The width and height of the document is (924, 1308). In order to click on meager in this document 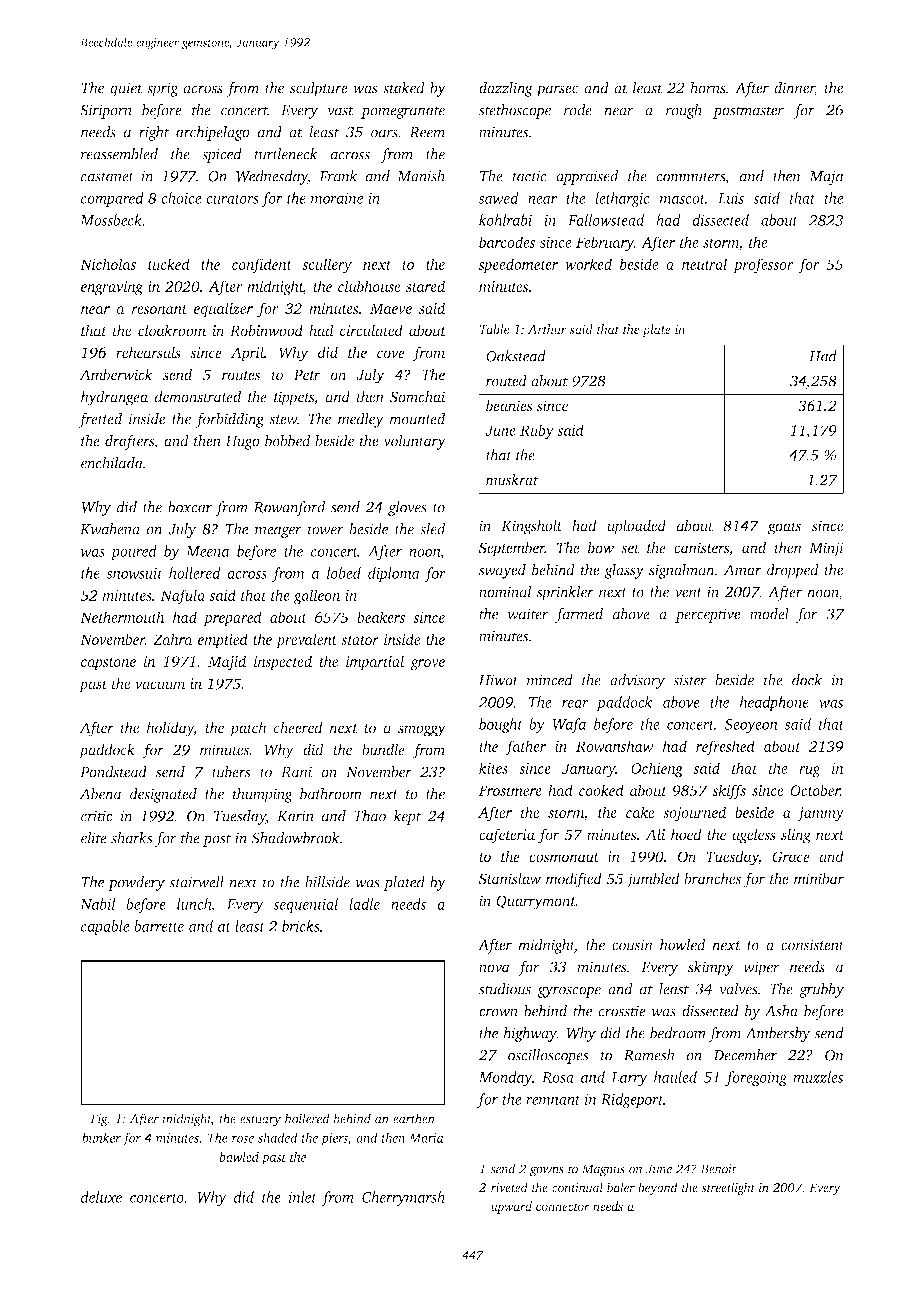, I will do `click(278, 532)`.
